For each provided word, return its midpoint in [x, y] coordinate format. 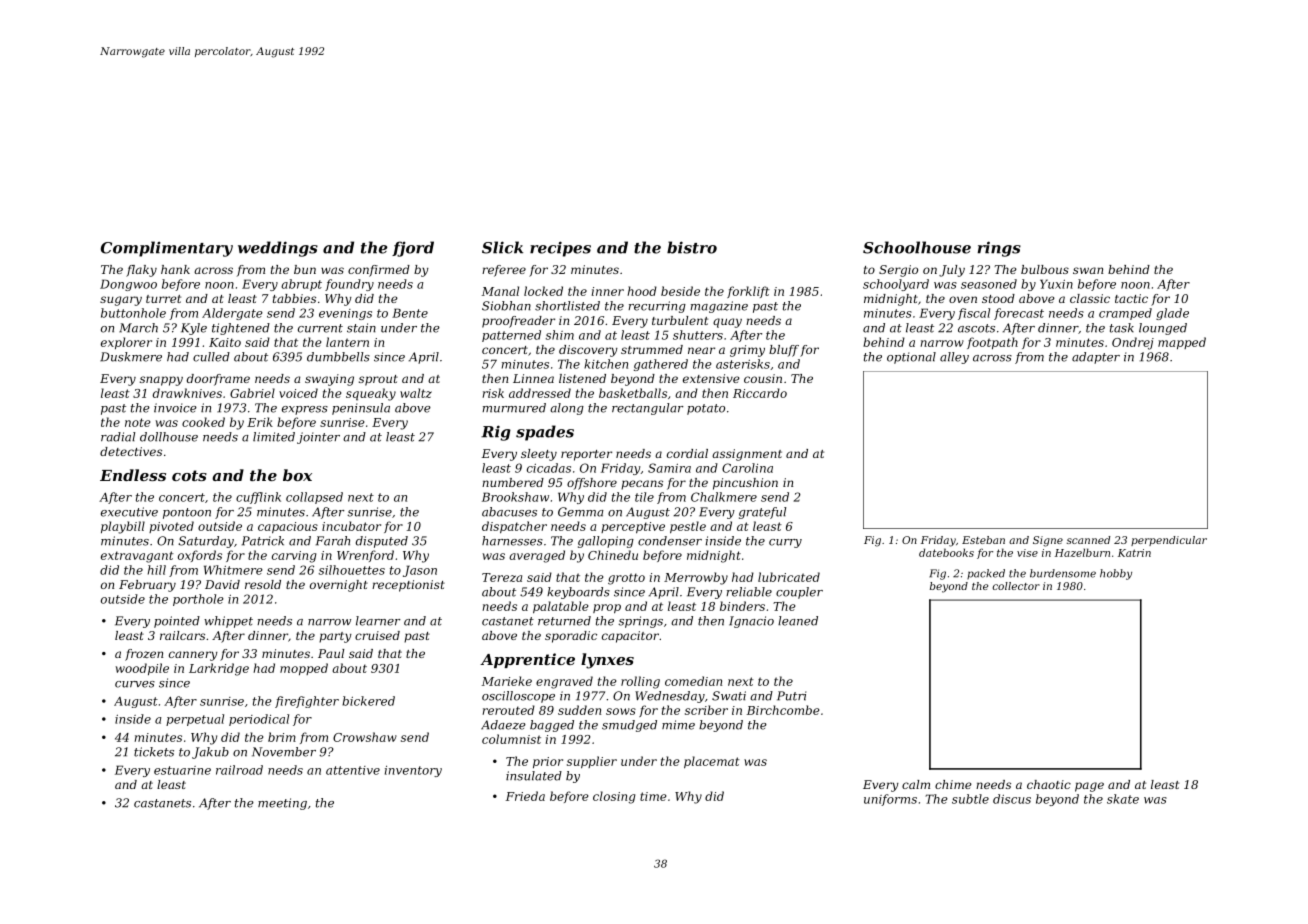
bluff [784, 351]
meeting [282, 804]
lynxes [607, 661]
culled [211, 357]
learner [378, 621]
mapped [1182, 343]
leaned [798, 621]
